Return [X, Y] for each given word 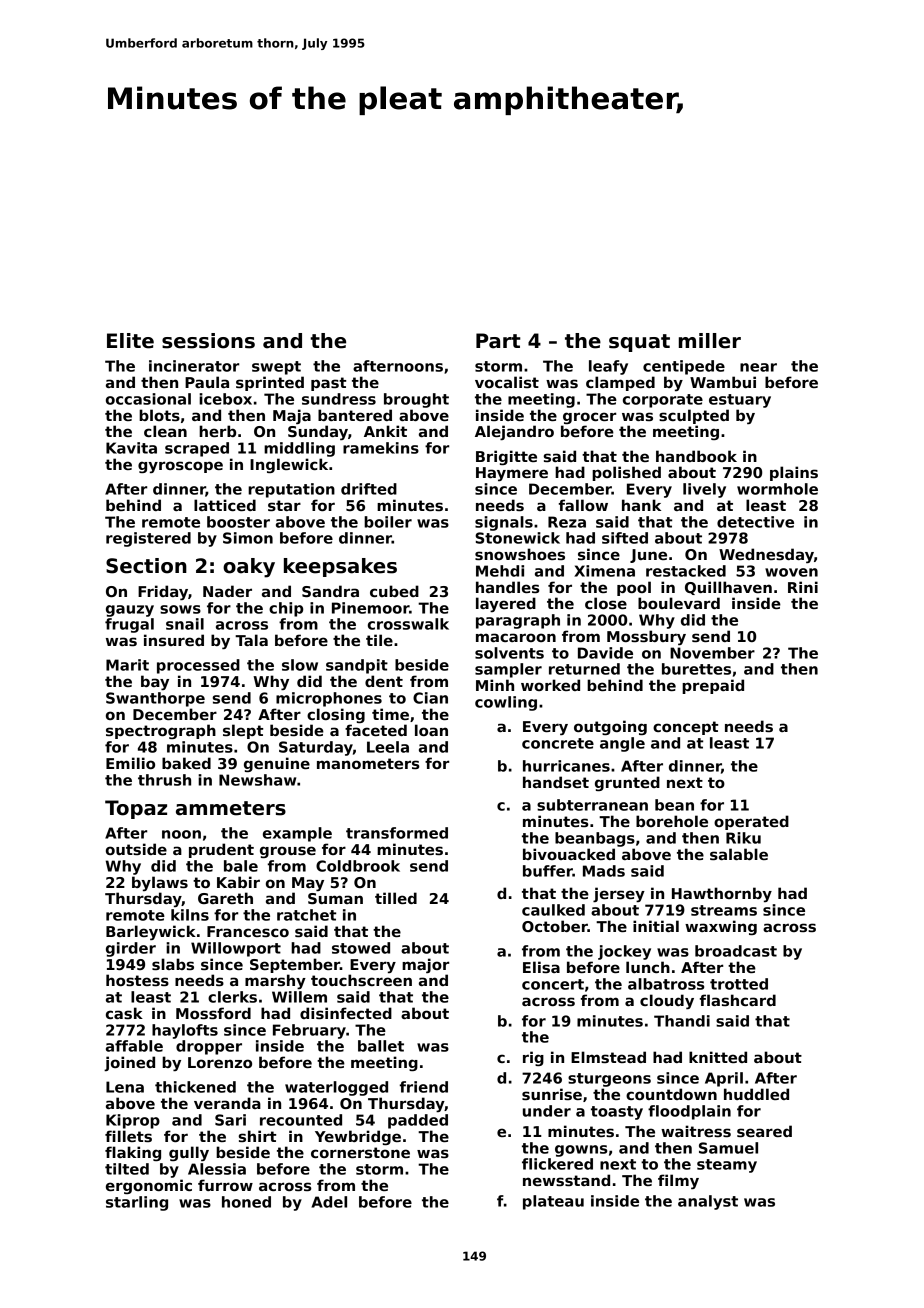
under [547, 1111]
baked [186, 763]
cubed [394, 591]
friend [424, 1087]
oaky [249, 568]
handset [556, 782]
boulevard [679, 603]
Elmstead [608, 1057]
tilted [127, 1169]
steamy [727, 1166]
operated [751, 822]
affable [134, 1046]
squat [639, 343]
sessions [208, 341]
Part [498, 341]
